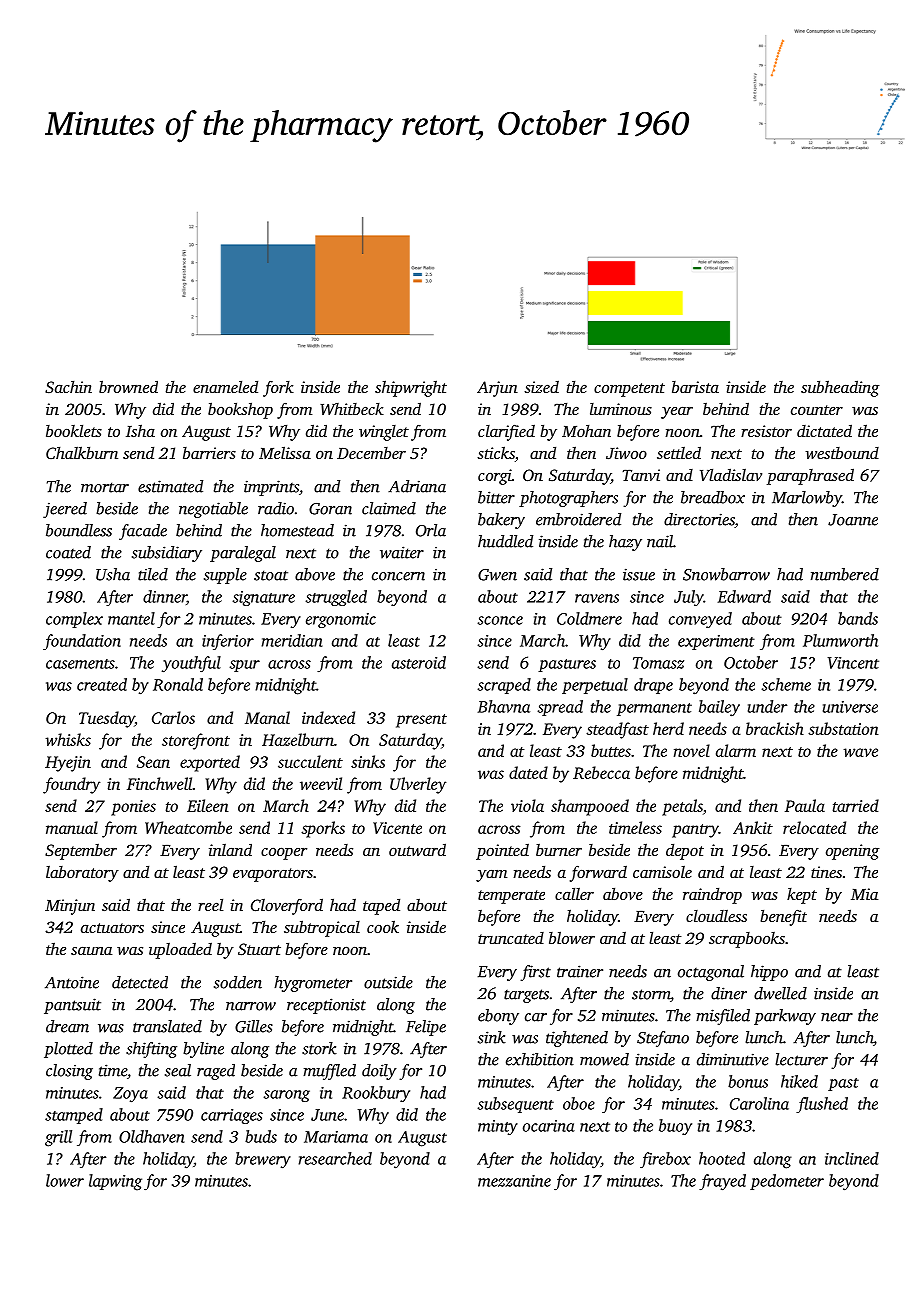  What do you see at coordinates (845, 574) in the page?
I see `numbered` at bounding box center [845, 574].
